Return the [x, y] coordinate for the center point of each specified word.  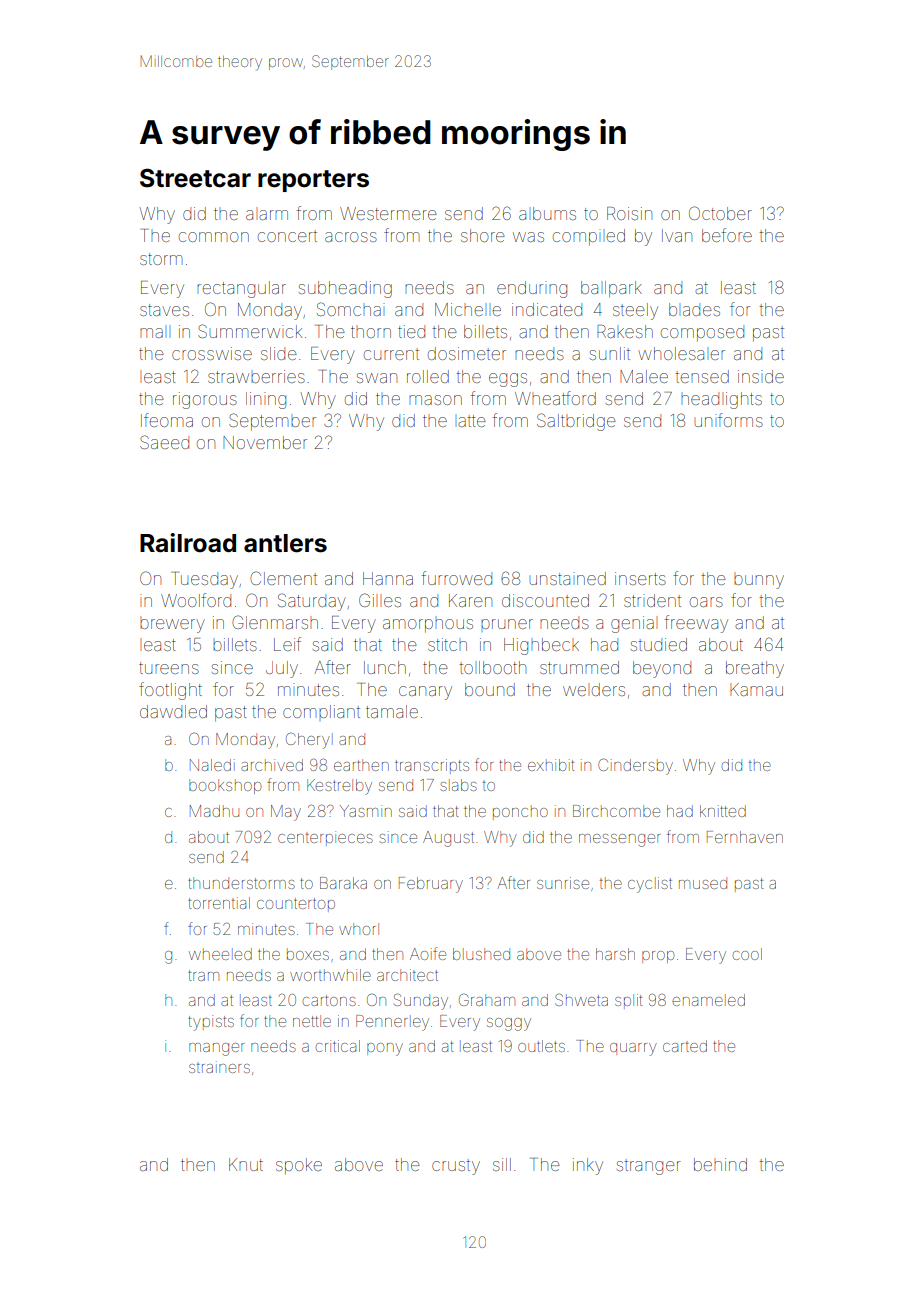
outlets [541, 1046]
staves [164, 310]
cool [747, 954]
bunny [759, 582]
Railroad [188, 543]
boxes [308, 954]
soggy [509, 1024]
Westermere [388, 213]
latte [472, 421]
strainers [219, 1067]
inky [588, 1166]
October [720, 213]
